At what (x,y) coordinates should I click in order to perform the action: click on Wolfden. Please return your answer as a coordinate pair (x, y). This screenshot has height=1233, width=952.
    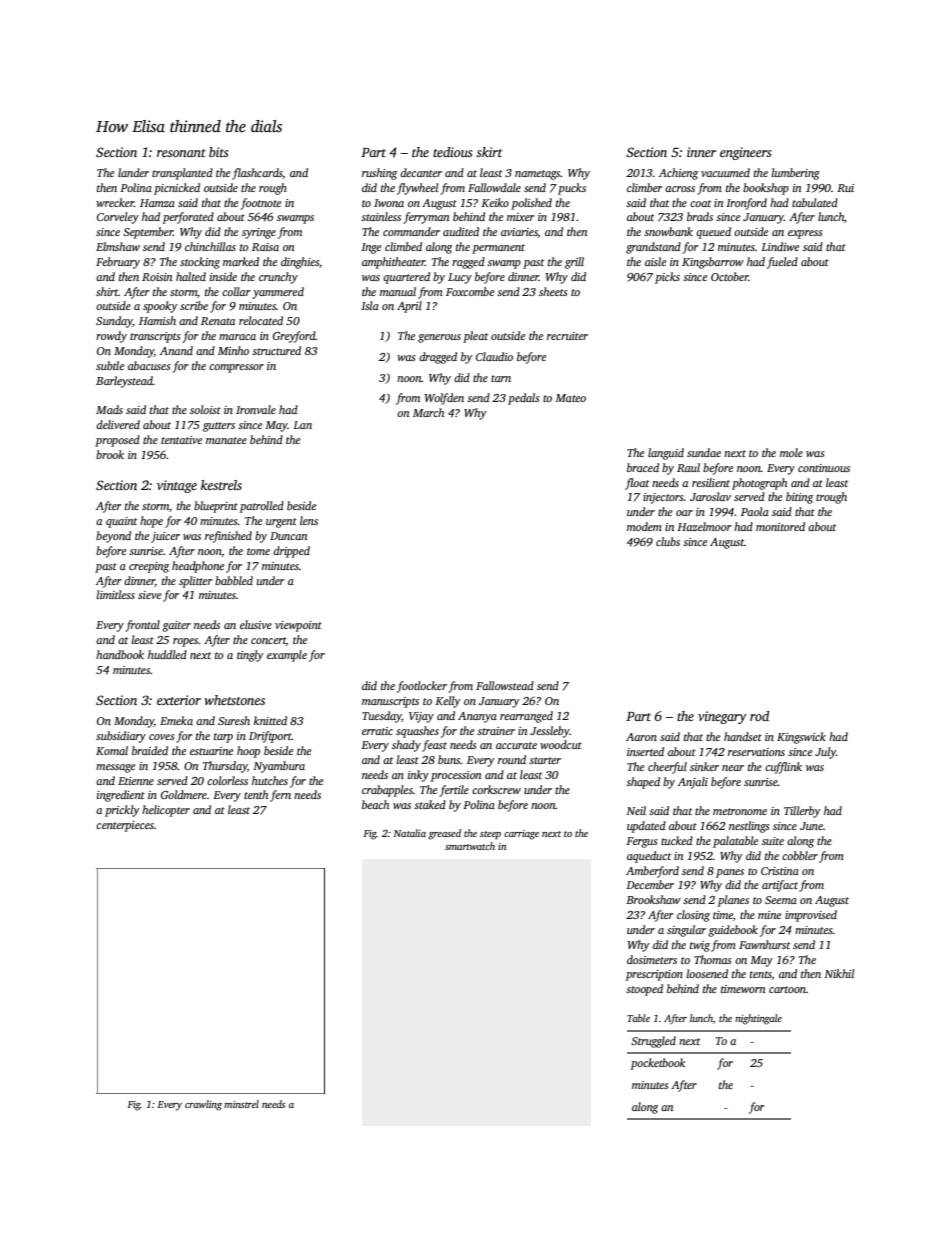
    Looking at the image, I should click on (444, 399).
